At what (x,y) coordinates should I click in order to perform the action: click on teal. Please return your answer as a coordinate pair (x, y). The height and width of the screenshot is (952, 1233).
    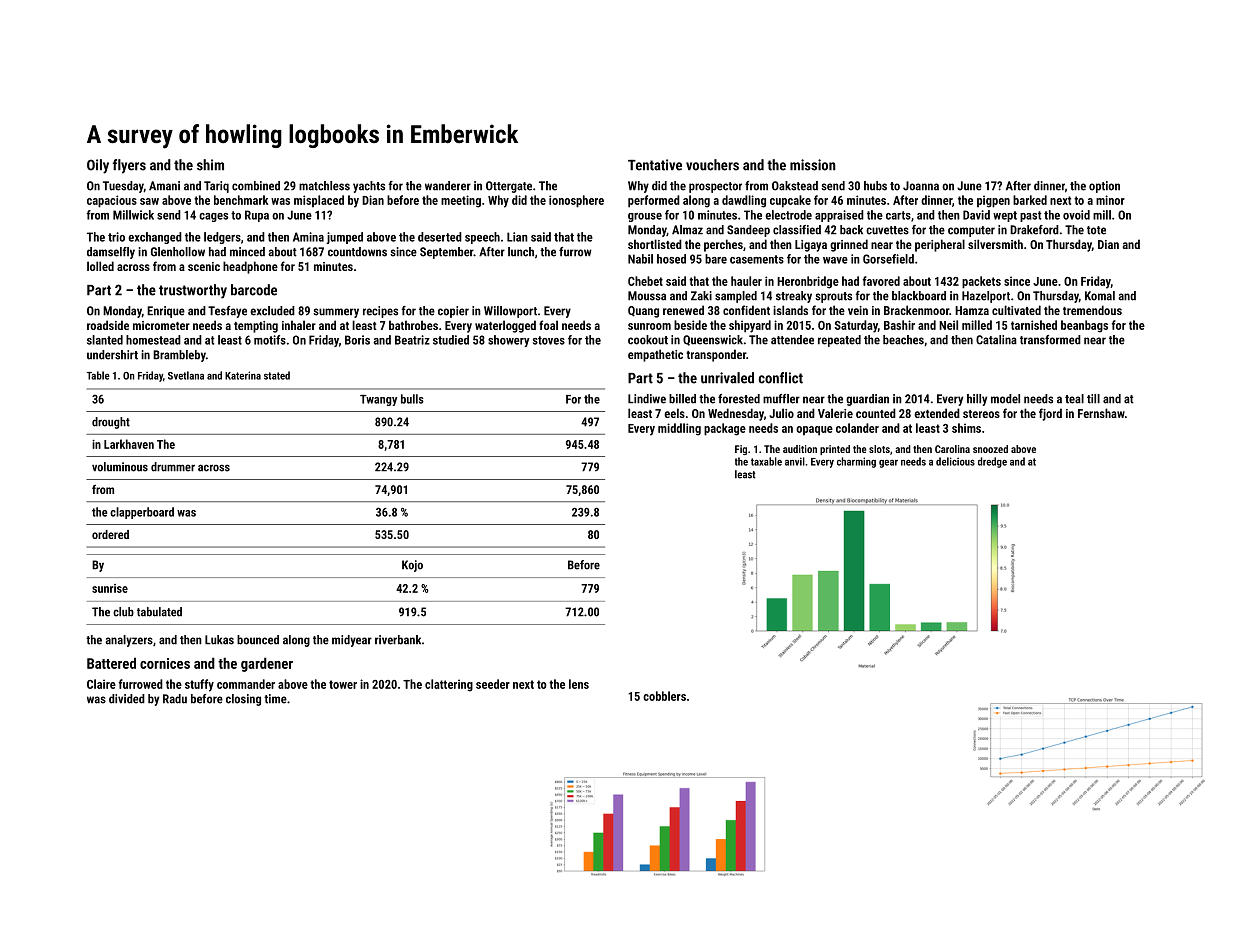
    Looking at the image, I should click on (1074, 399).
